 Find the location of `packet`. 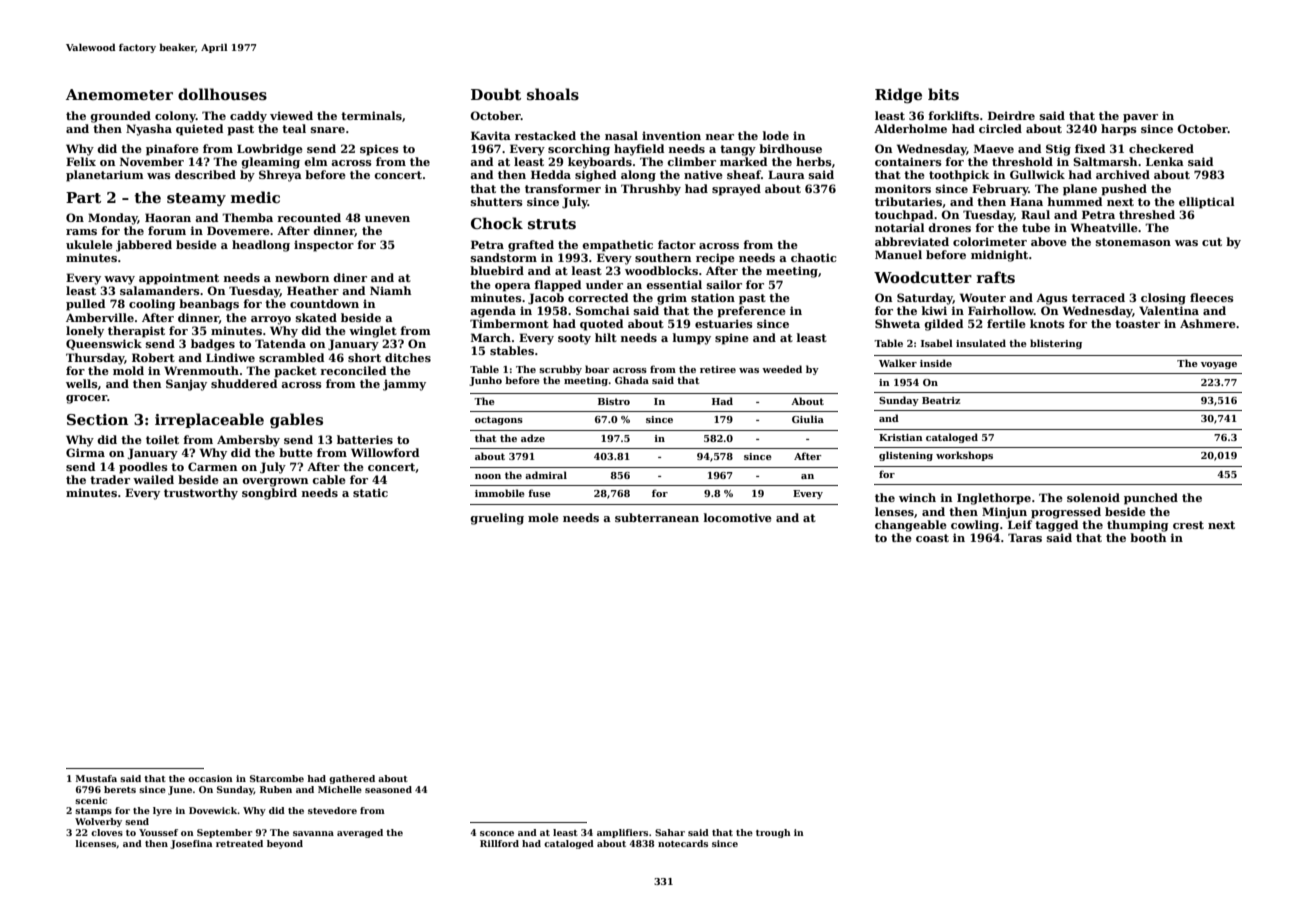

packet is located at coordinates (295, 372).
